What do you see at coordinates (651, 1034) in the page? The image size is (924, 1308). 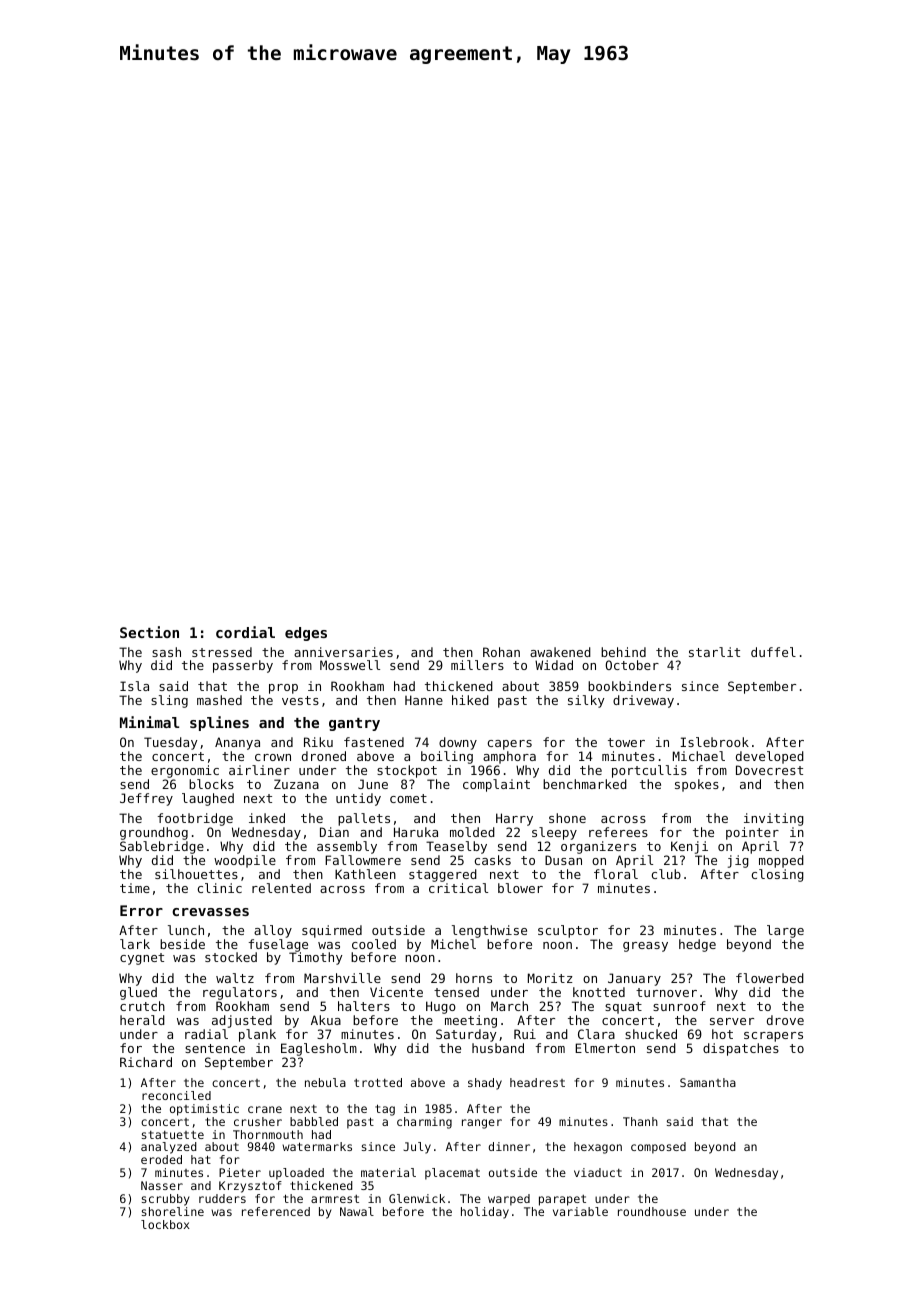 I see `shucked` at bounding box center [651, 1034].
